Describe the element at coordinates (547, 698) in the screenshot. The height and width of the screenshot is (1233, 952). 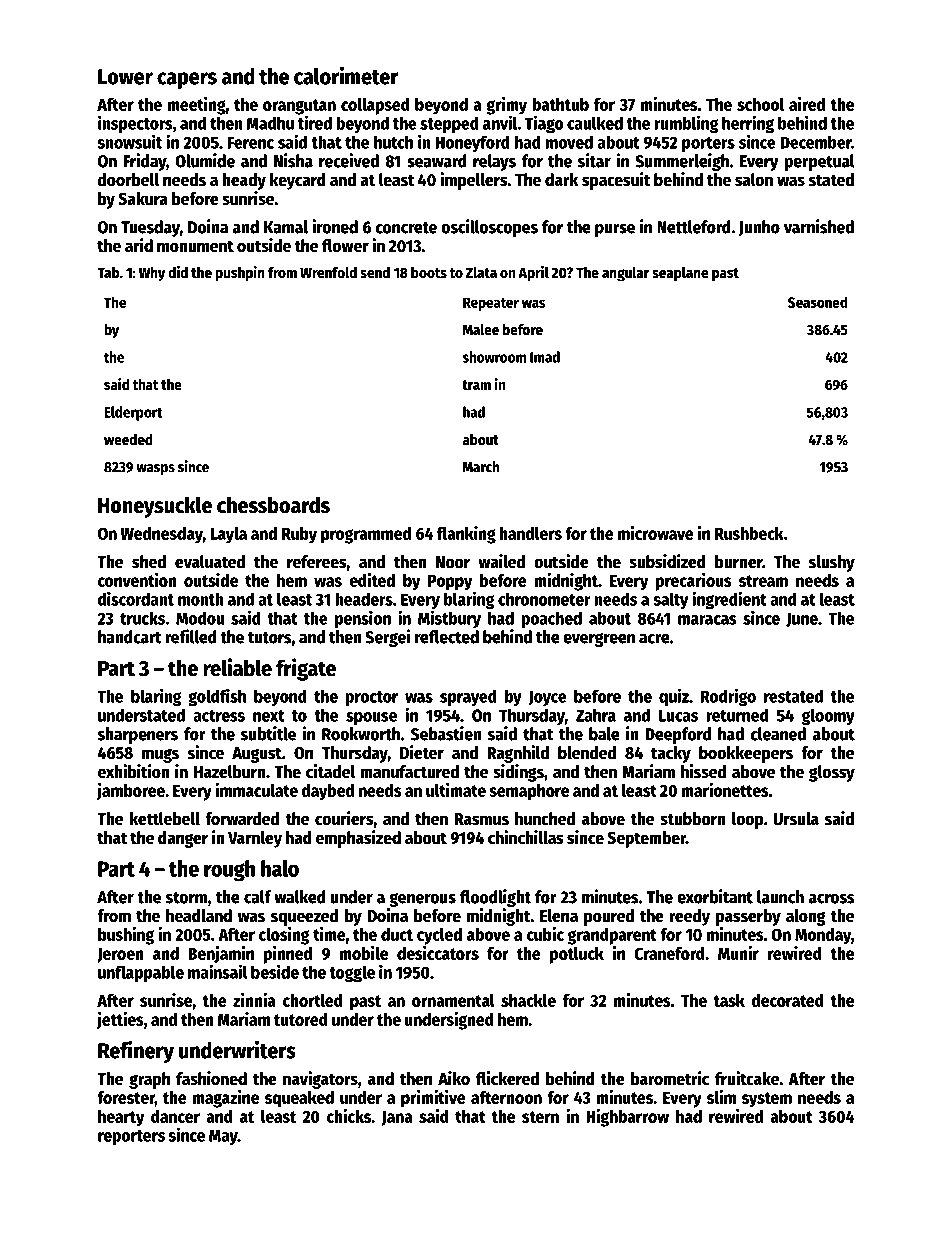
I see `Joyce` at that location.
